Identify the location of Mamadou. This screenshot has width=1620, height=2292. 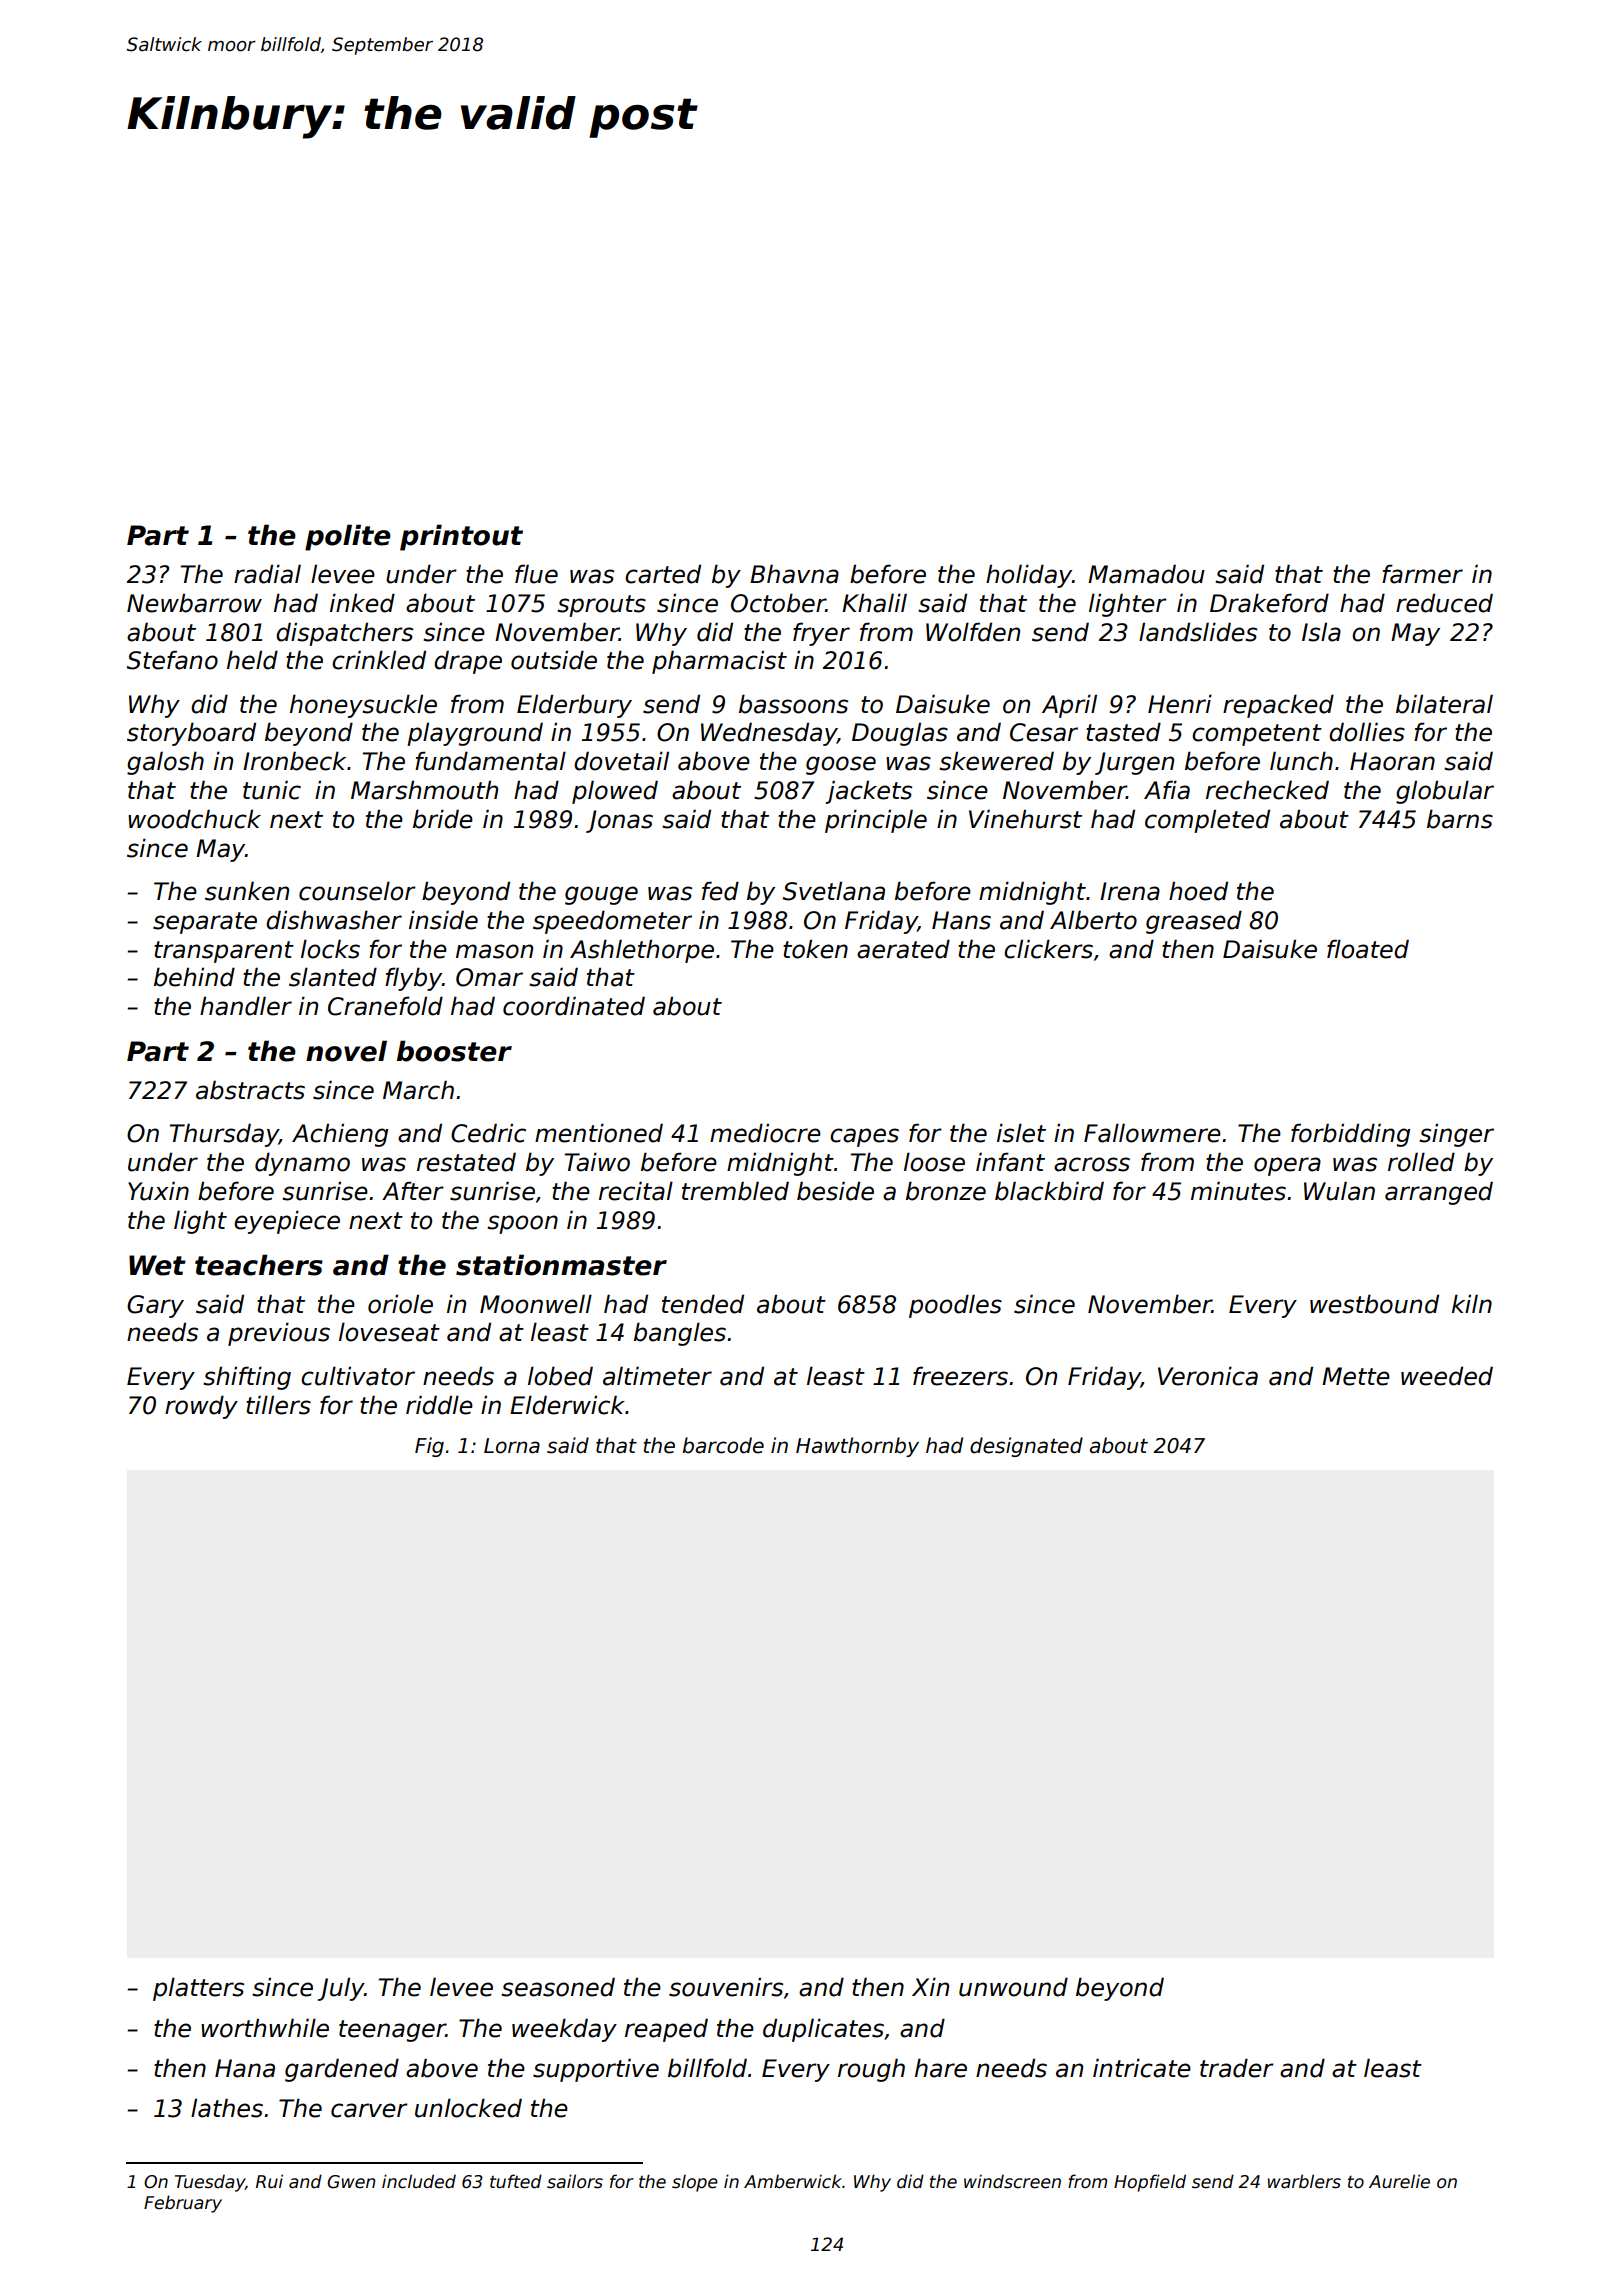
(1146, 574).
